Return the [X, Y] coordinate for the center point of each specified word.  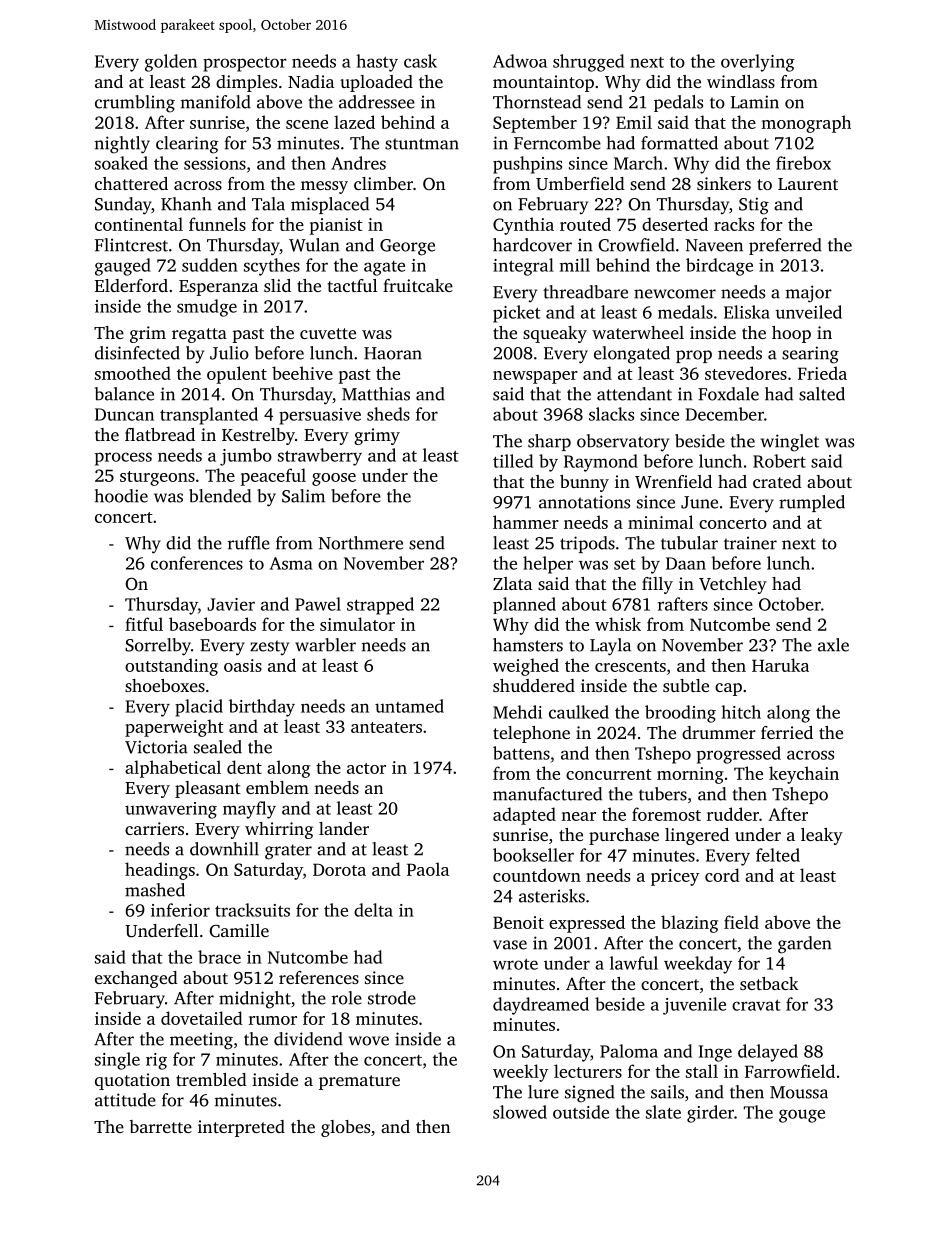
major [809, 294]
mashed [155, 890]
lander [344, 828]
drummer [719, 732]
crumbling [135, 104]
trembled [211, 1079]
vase [510, 945]
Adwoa [520, 61]
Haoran [393, 353]
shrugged [588, 63]
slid [277, 285]
